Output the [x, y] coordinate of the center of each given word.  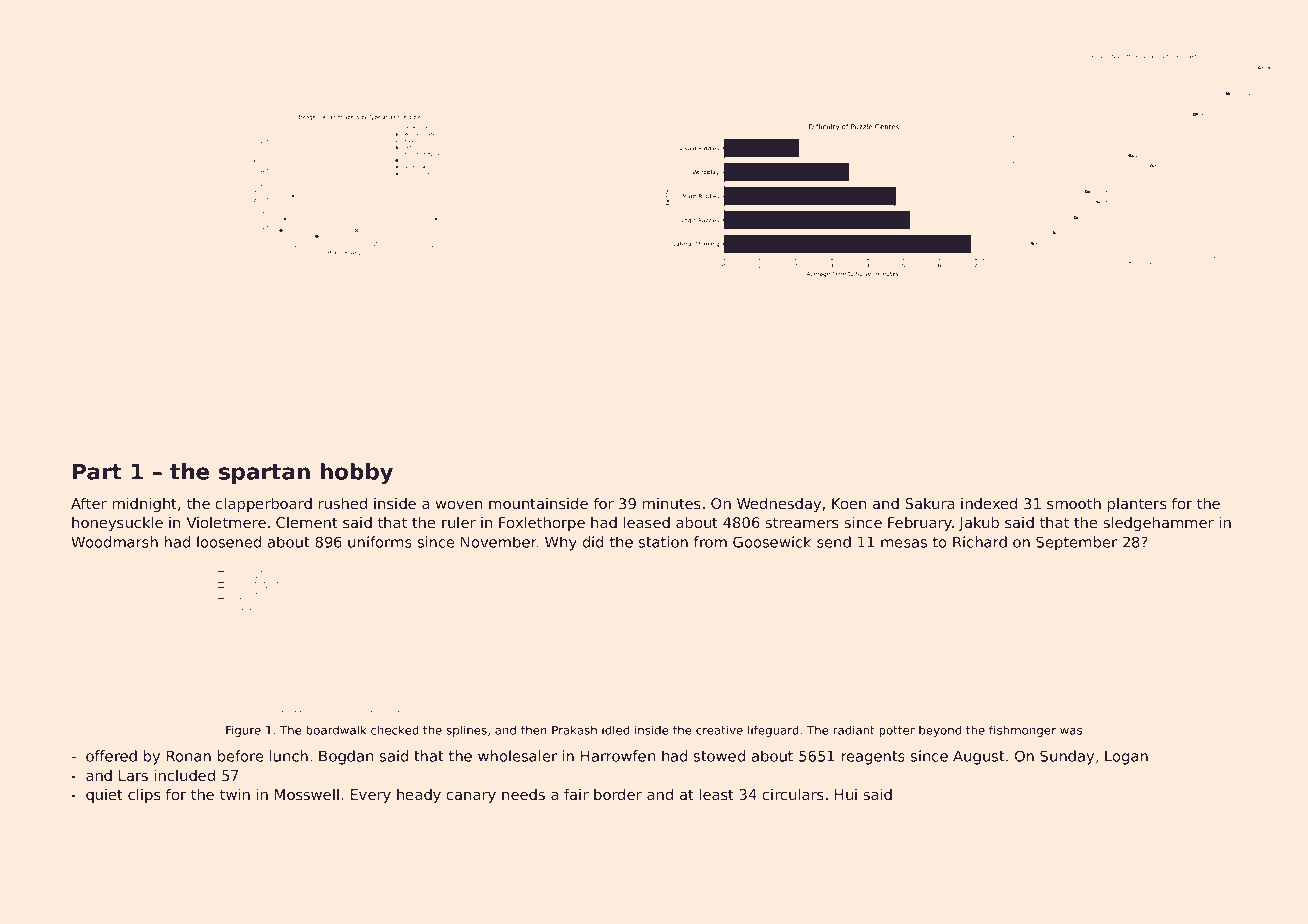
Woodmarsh [114, 542]
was [1071, 731]
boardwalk [336, 730]
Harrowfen [618, 756]
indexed [989, 503]
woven [459, 505]
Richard [980, 542]
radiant [854, 730]
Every [371, 796]
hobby [357, 473]
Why [561, 543]
